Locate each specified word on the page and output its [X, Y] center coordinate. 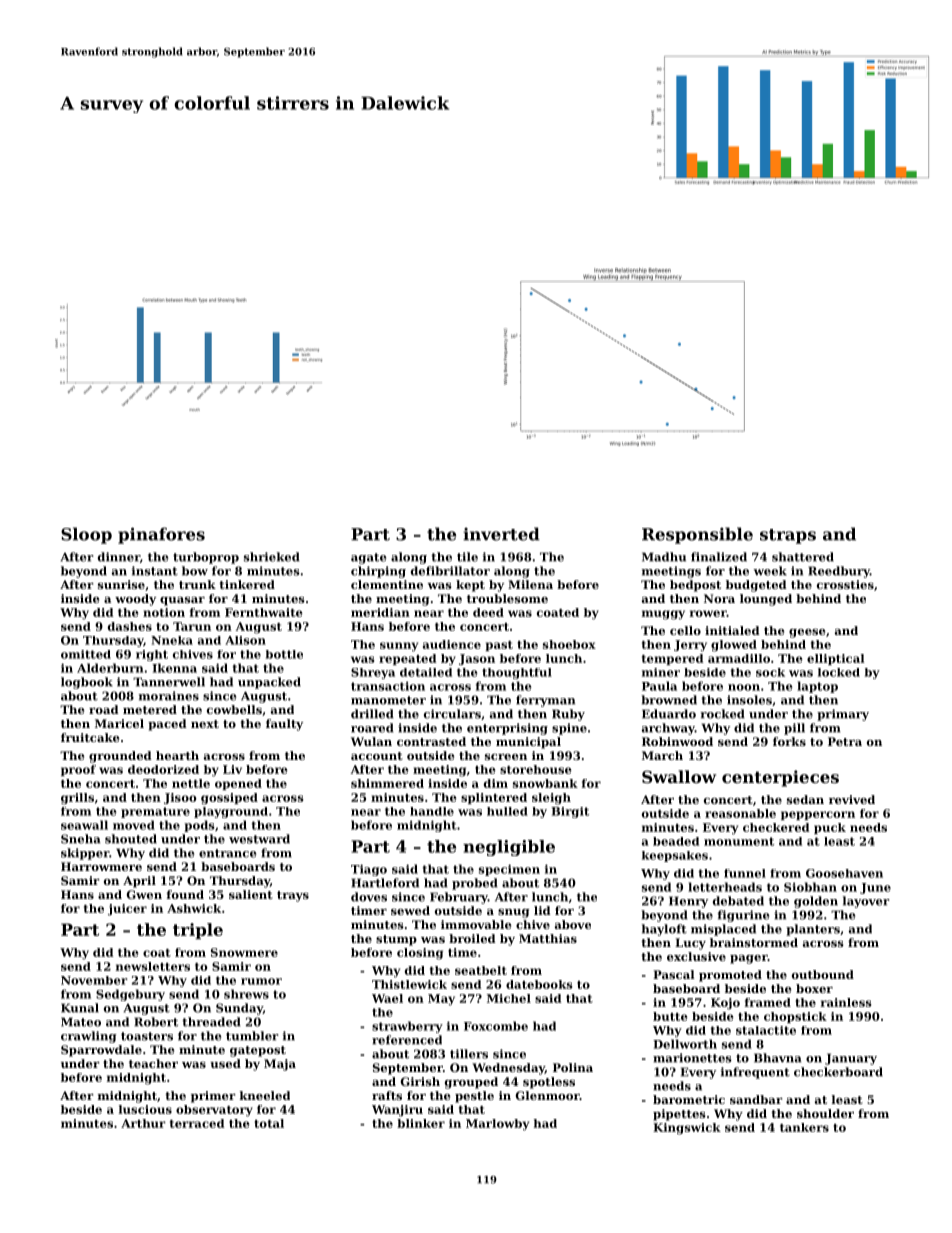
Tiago [369, 870]
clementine [387, 584]
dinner [119, 557]
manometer [388, 700]
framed [768, 1002]
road [104, 709]
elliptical [836, 659]
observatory [214, 1111]
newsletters [153, 966]
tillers [469, 1054]
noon [744, 687]
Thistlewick [409, 984]
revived [852, 799]
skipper [85, 854]
